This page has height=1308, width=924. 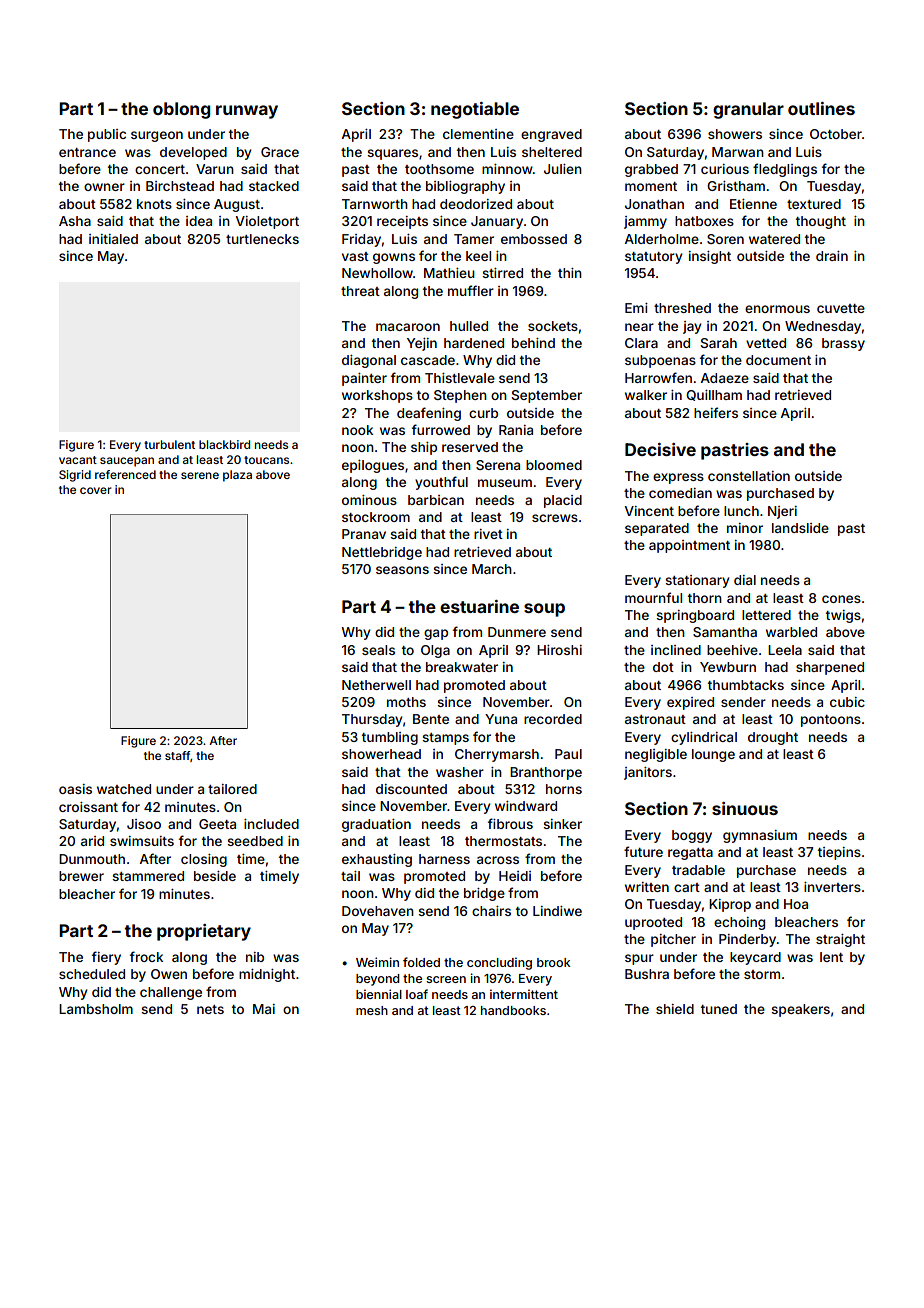 I want to click on deafening, so click(x=429, y=414).
